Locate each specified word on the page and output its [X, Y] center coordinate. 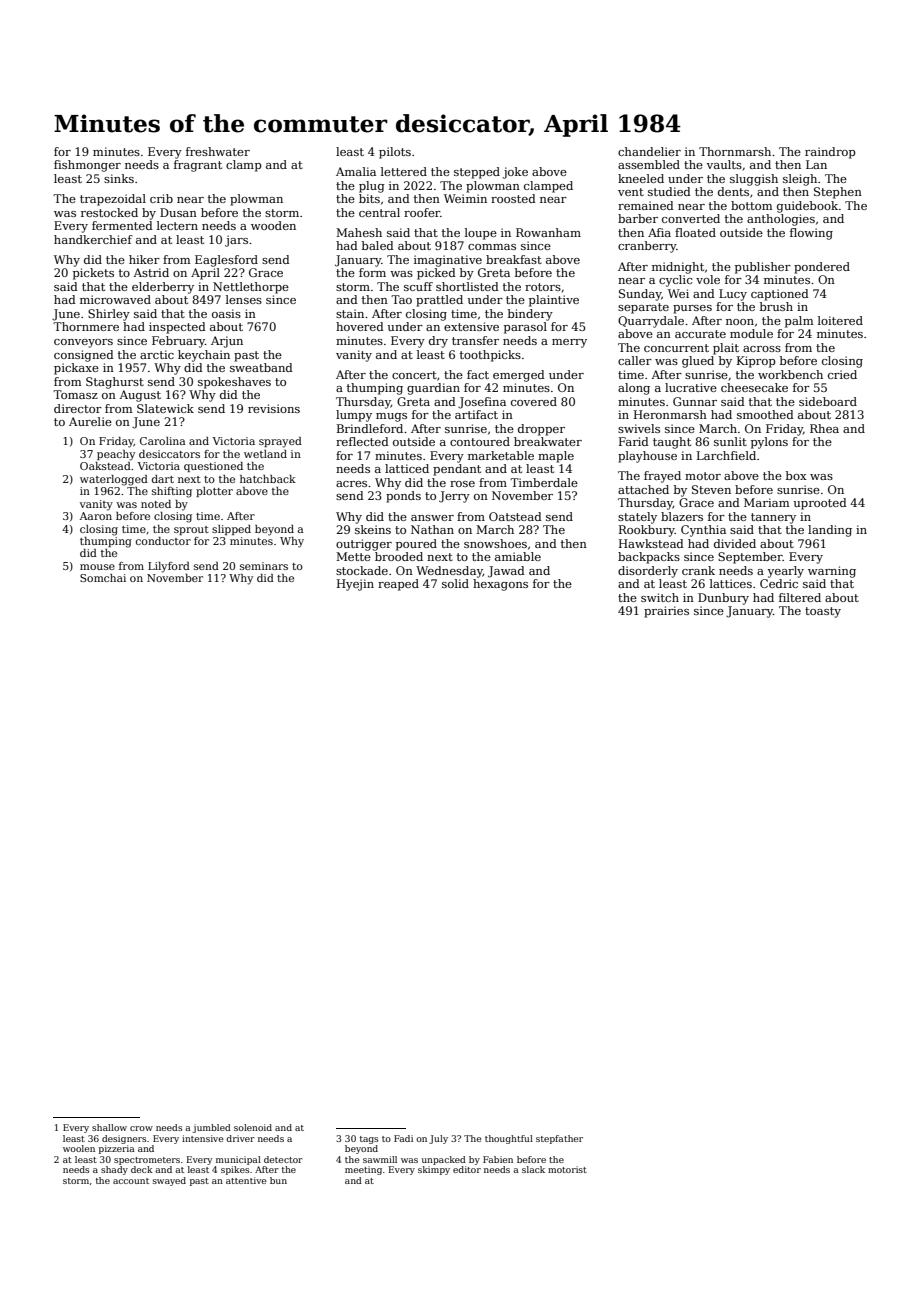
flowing [811, 234]
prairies [666, 612]
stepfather [559, 1139]
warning [832, 572]
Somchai [103, 578]
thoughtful [509, 1139]
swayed [169, 1181]
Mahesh [359, 232]
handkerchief [93, 239]
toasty [823, 612]
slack [533, 1169]
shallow [109, 1127]
